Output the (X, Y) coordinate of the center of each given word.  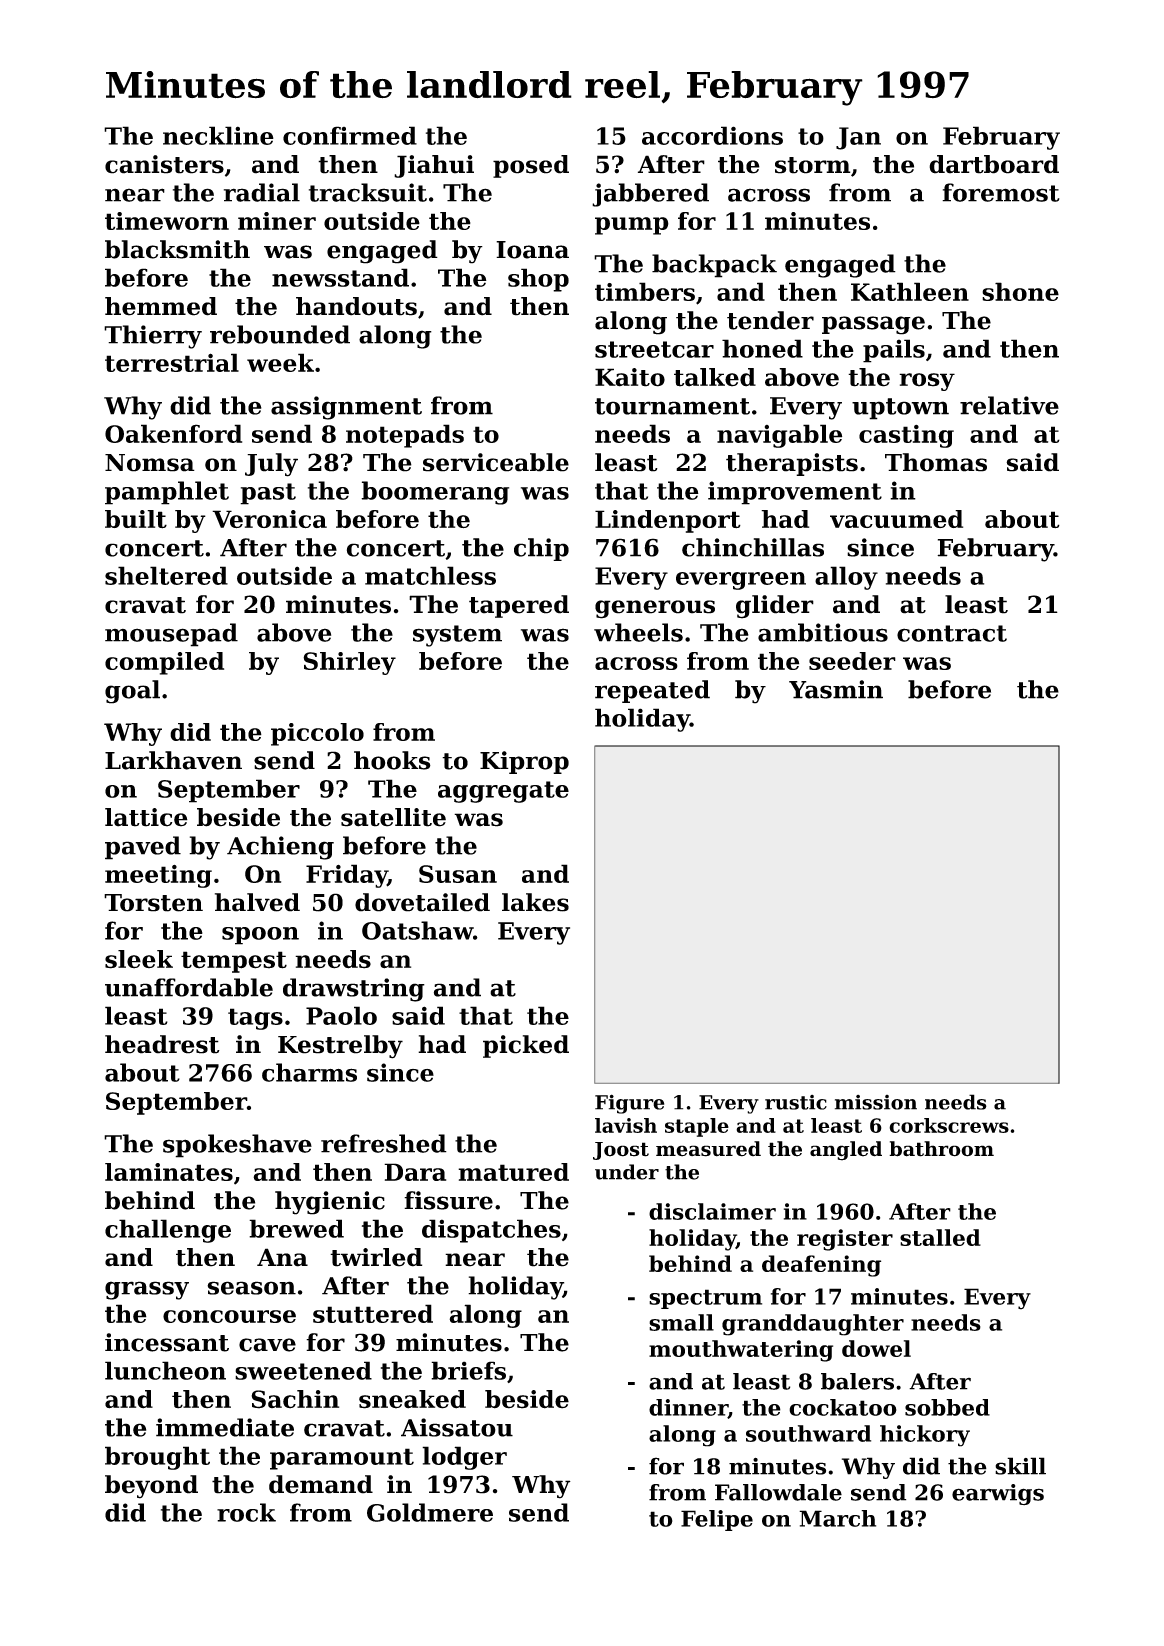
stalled (940, 1237)
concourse (229, 1316)
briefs (468, 1370)
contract (952, 633)
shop (538, 280)
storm (813, 165)
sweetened (303, 1370)
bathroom (941, 1149)
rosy (927, 382)
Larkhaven (173, 760)
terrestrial (172, 362)
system (457, 636)
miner (277, 221)
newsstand (340, 277)
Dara (415, 1172)
